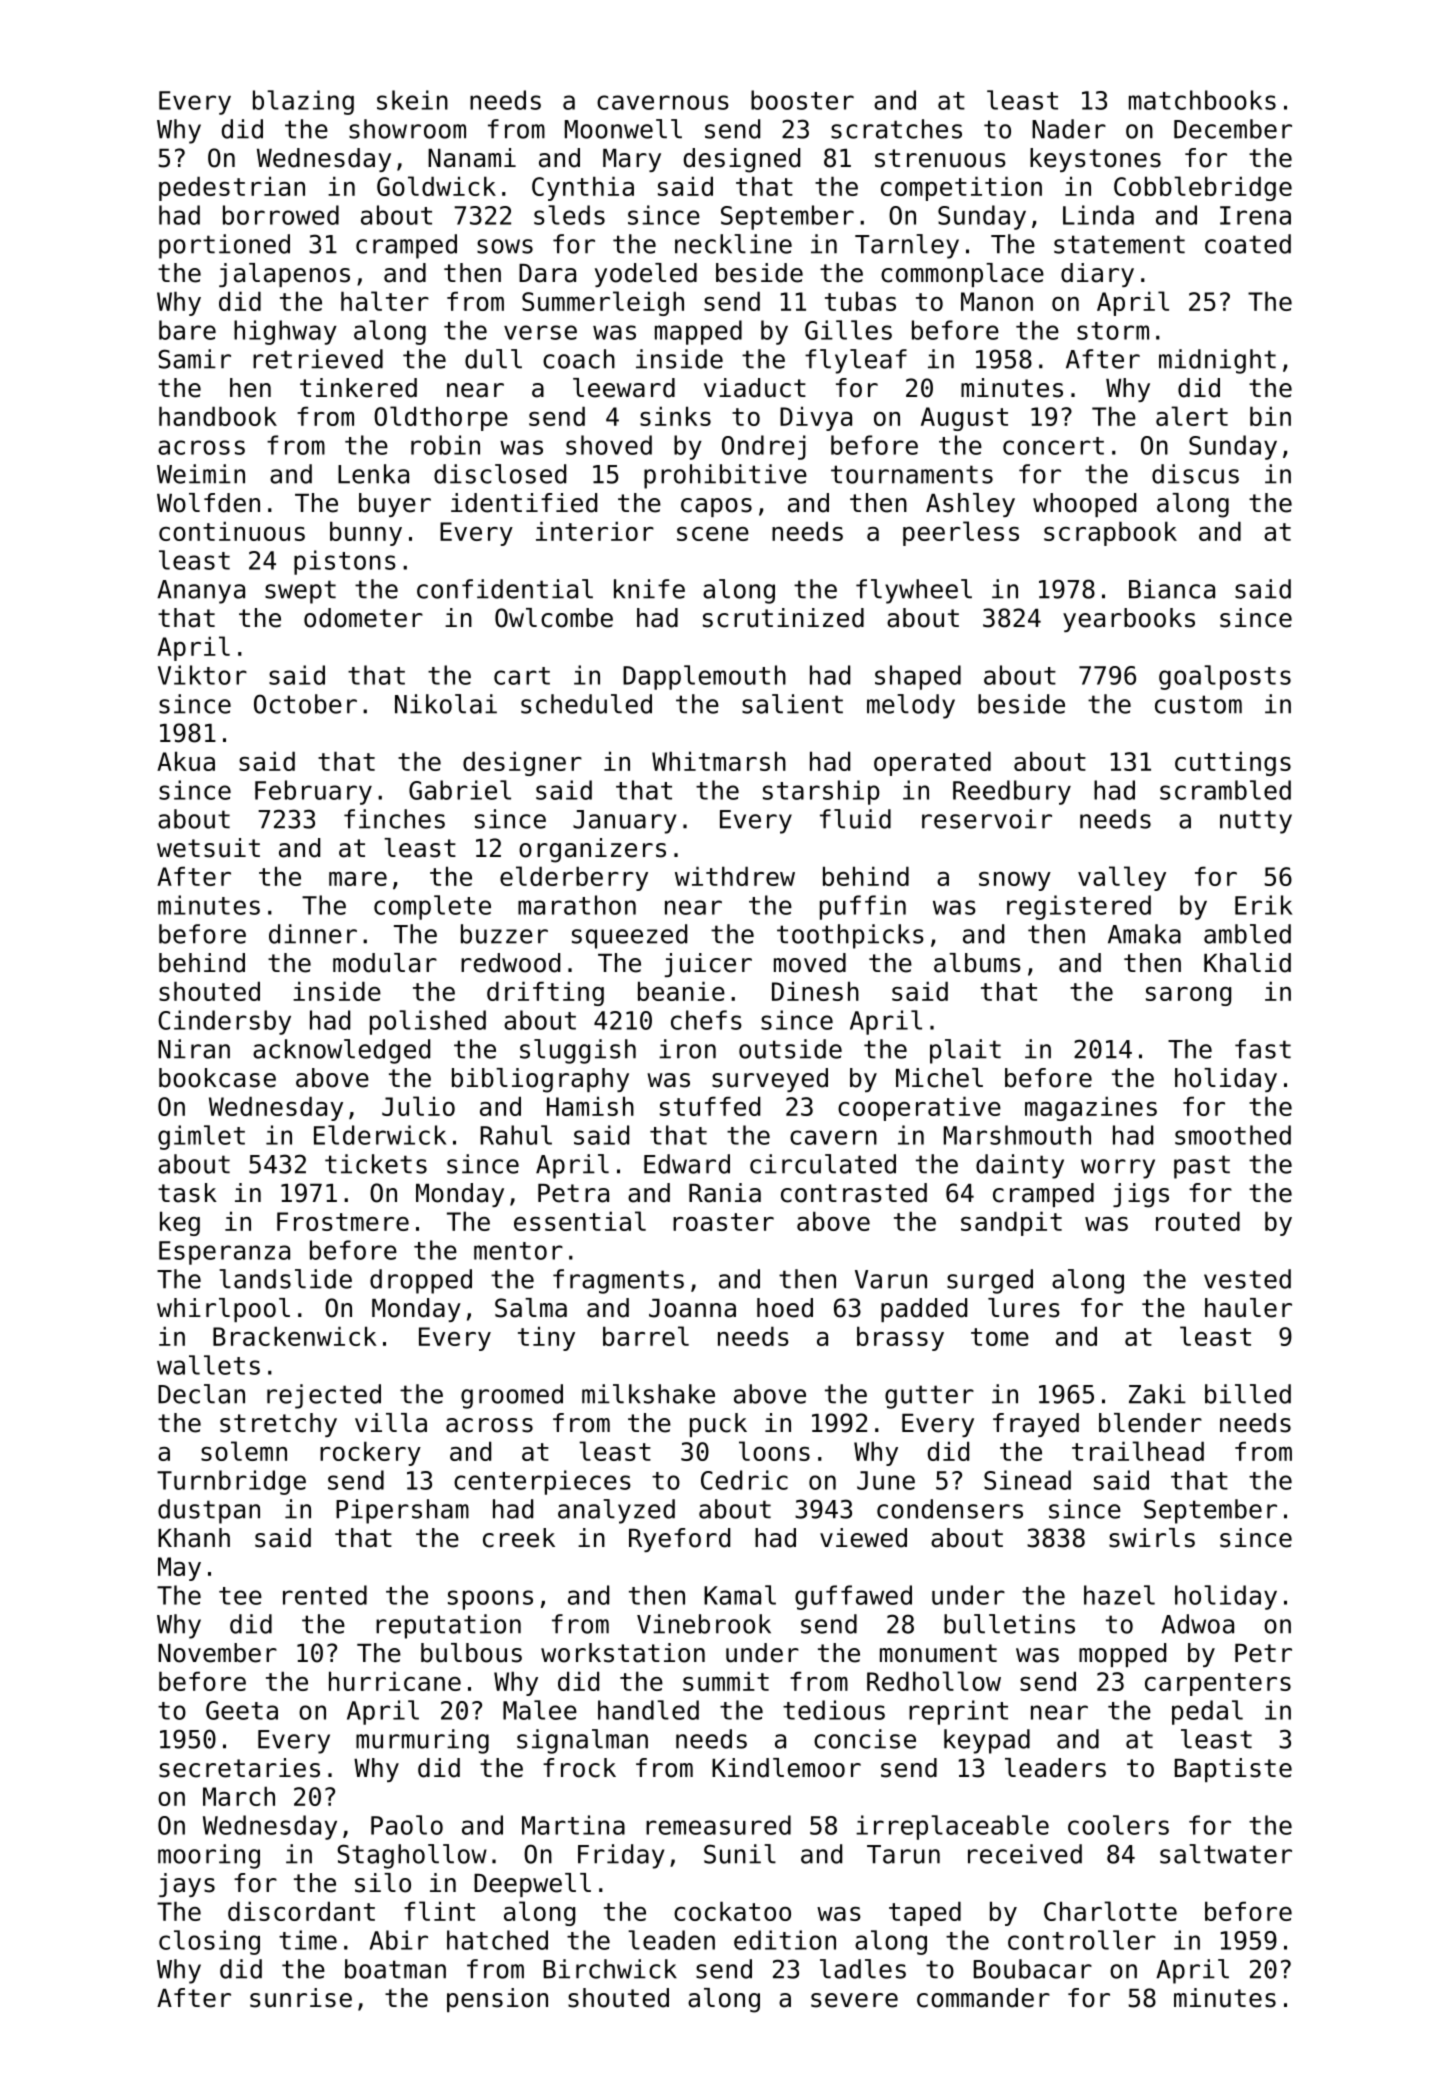 The width and height of the document is (1450, 2100). Describe the element at coordinates (1119, 1595) in the document. I see `hazel` at that location.
